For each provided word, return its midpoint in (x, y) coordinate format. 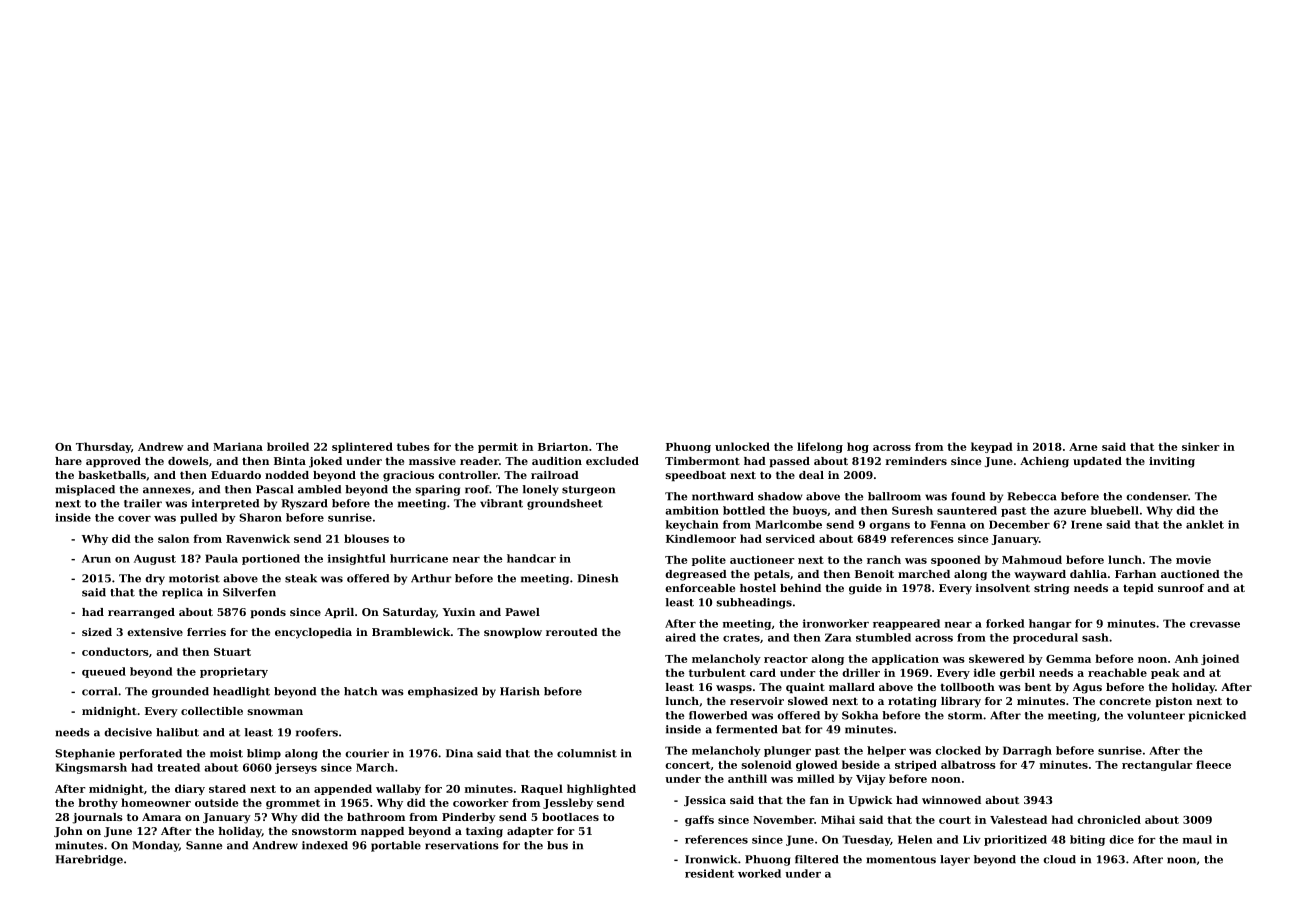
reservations (462, 845)
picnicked (1217, 716)
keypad (992, 447)
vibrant (501, 503)
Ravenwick (258, 538)
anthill (747, 778)
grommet (293, 804)
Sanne (204, 845)
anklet (1205, 524)
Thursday (103, 447)
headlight (241, 692)
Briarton (563, 447)
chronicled (1109, 819)
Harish (520, 691)
